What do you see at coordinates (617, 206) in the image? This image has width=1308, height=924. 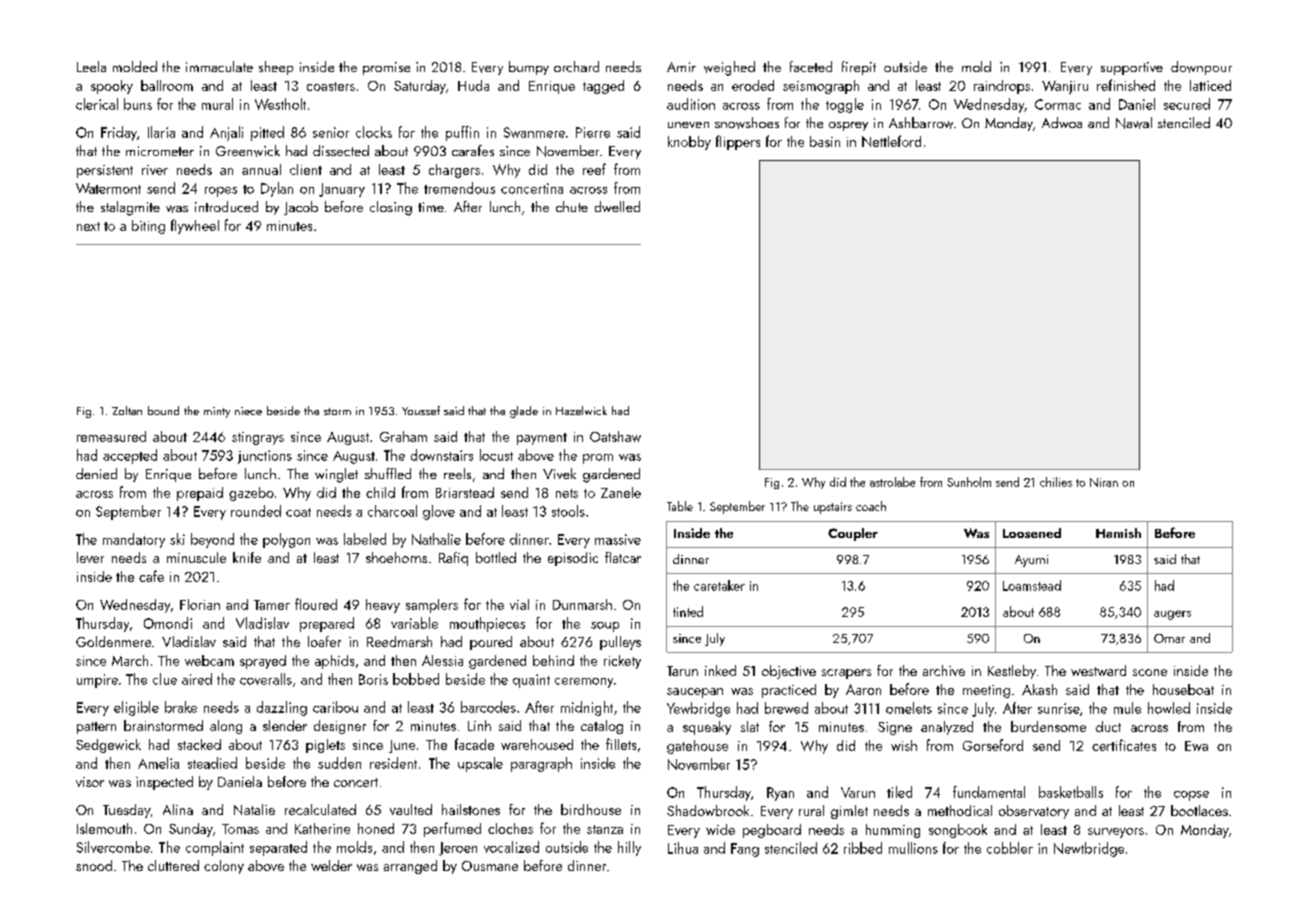 I see `dwelled` at bounding box center [617, 206].
